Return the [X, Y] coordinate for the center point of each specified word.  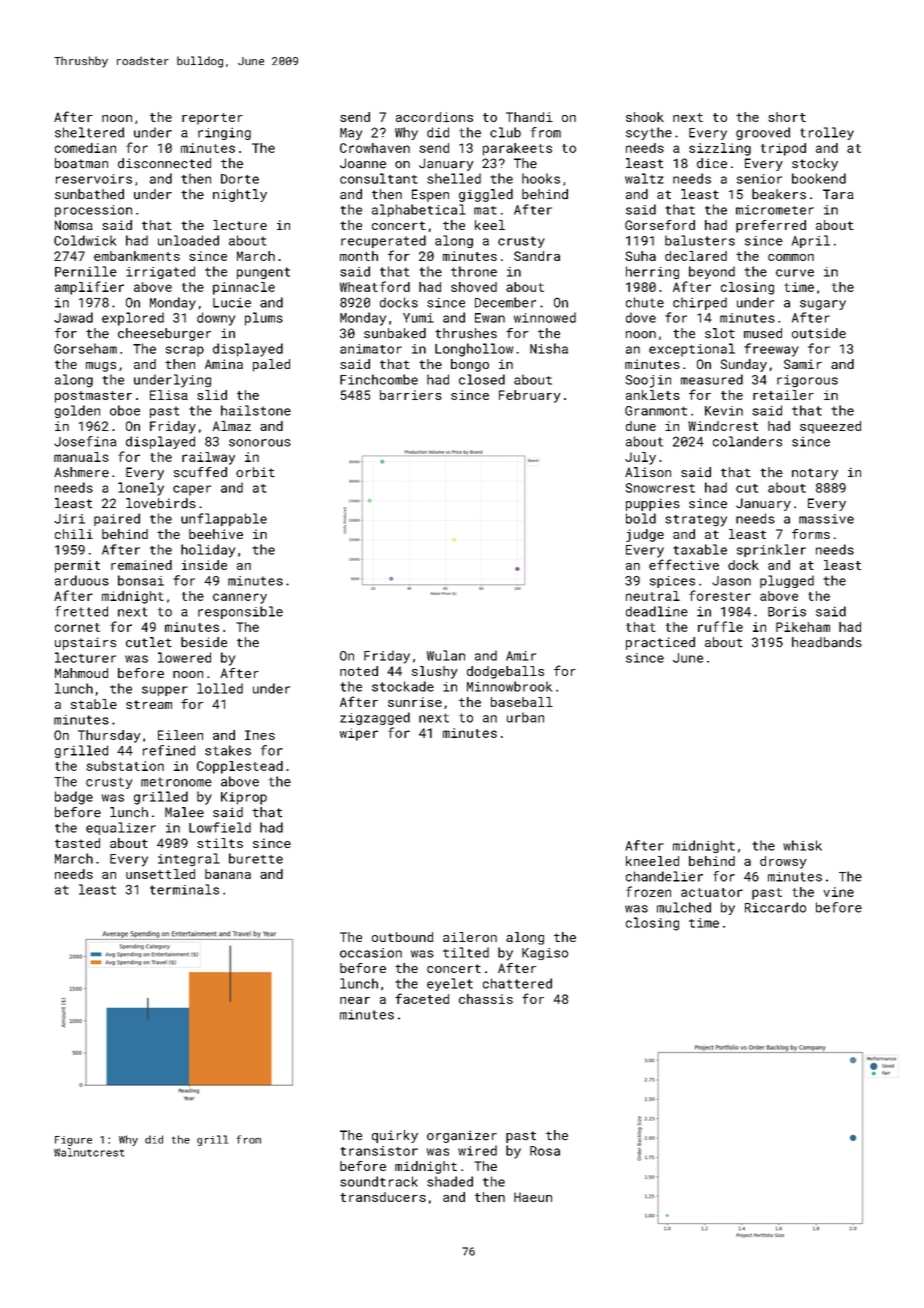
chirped [700, 303]
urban [525, 717]
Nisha [549, 348]
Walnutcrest [89, 1152]
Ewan [490, 318]
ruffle [720, 626]
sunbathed [89, 194]
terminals [184, 889]
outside [819, 333]
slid [212, 395]
